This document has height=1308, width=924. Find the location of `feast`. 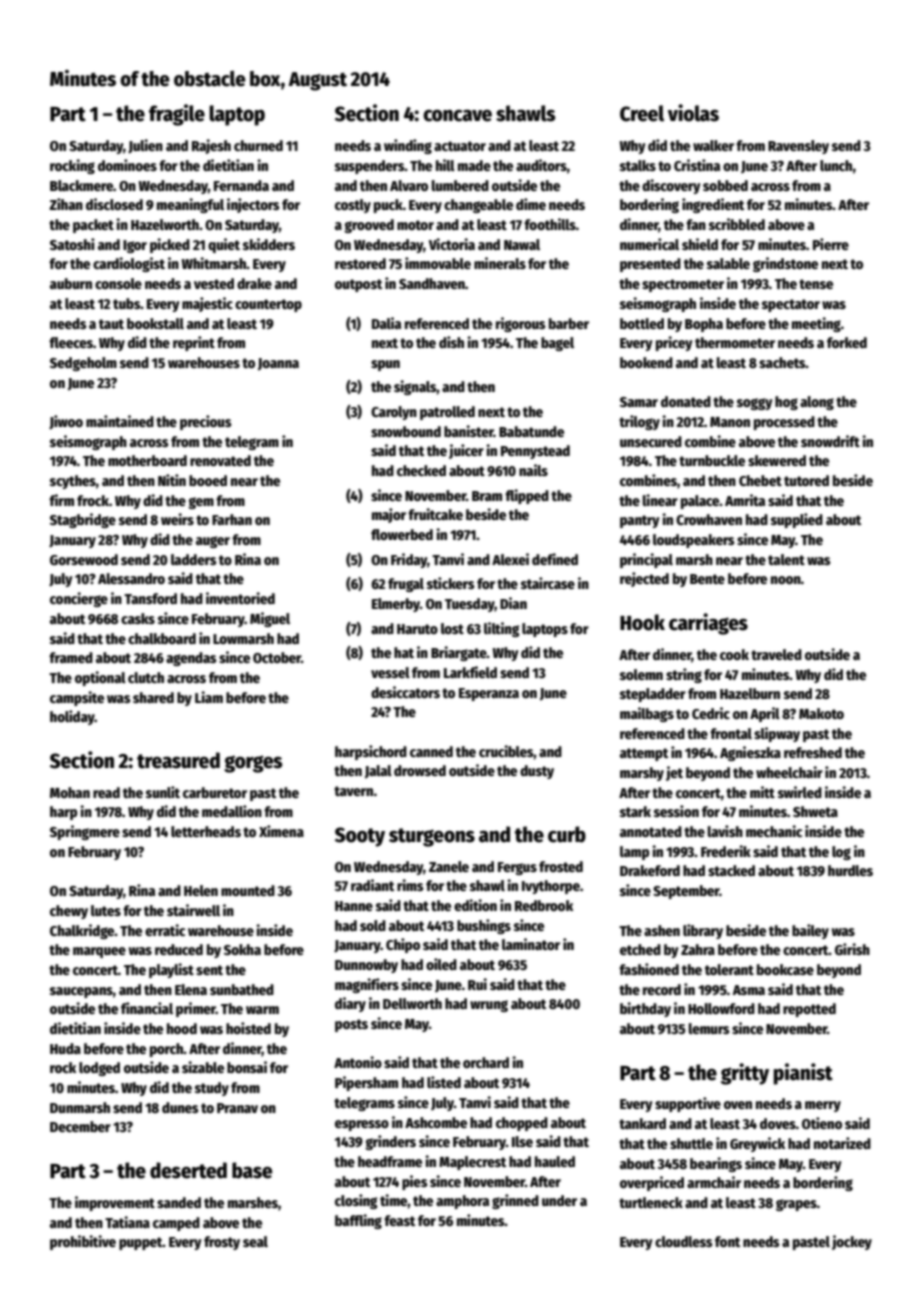

feast is located at coordinates (399, 1220).
